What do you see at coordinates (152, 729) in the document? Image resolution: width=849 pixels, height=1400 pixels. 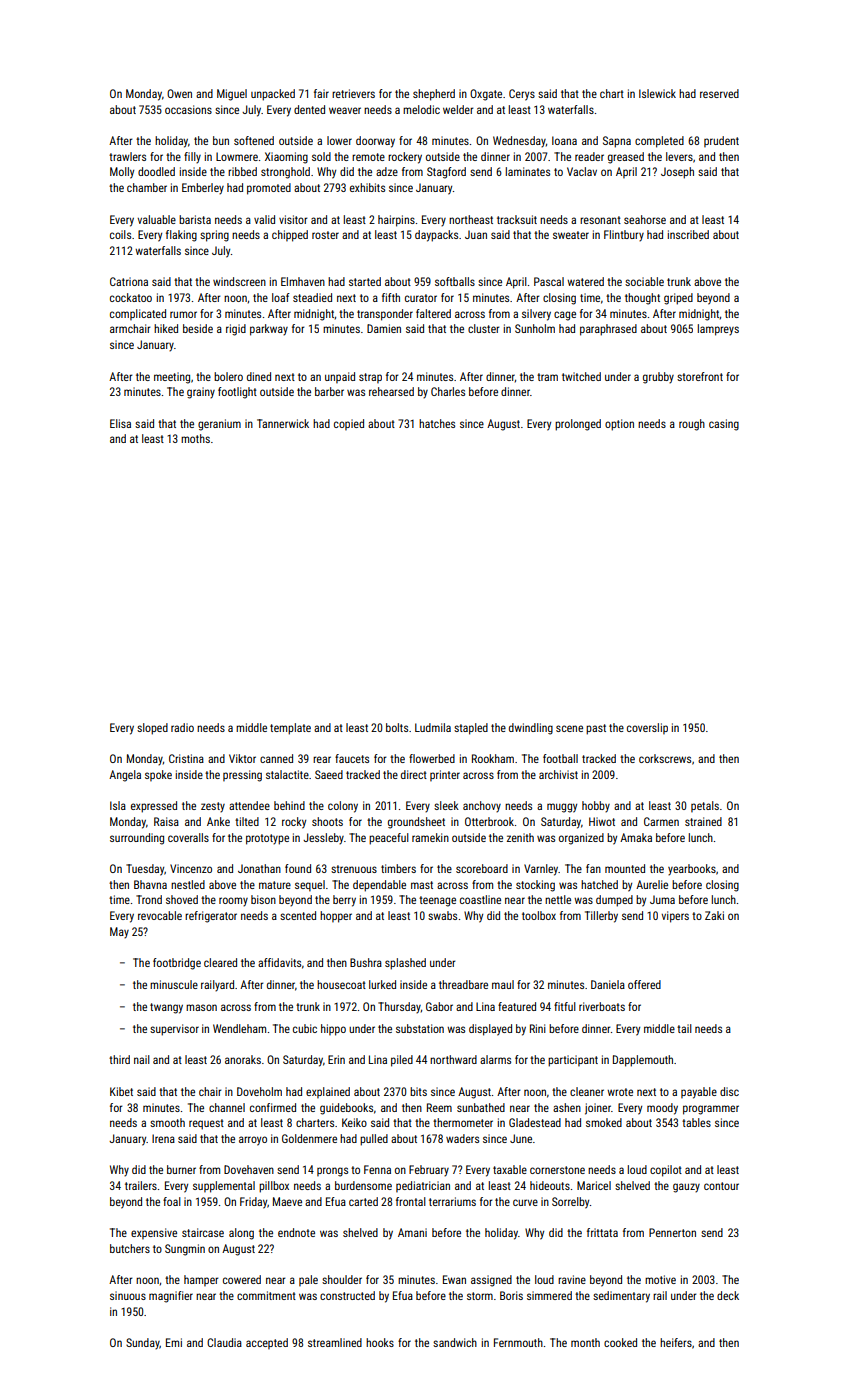 I see `sloped` at bounding box center [152, 729].
